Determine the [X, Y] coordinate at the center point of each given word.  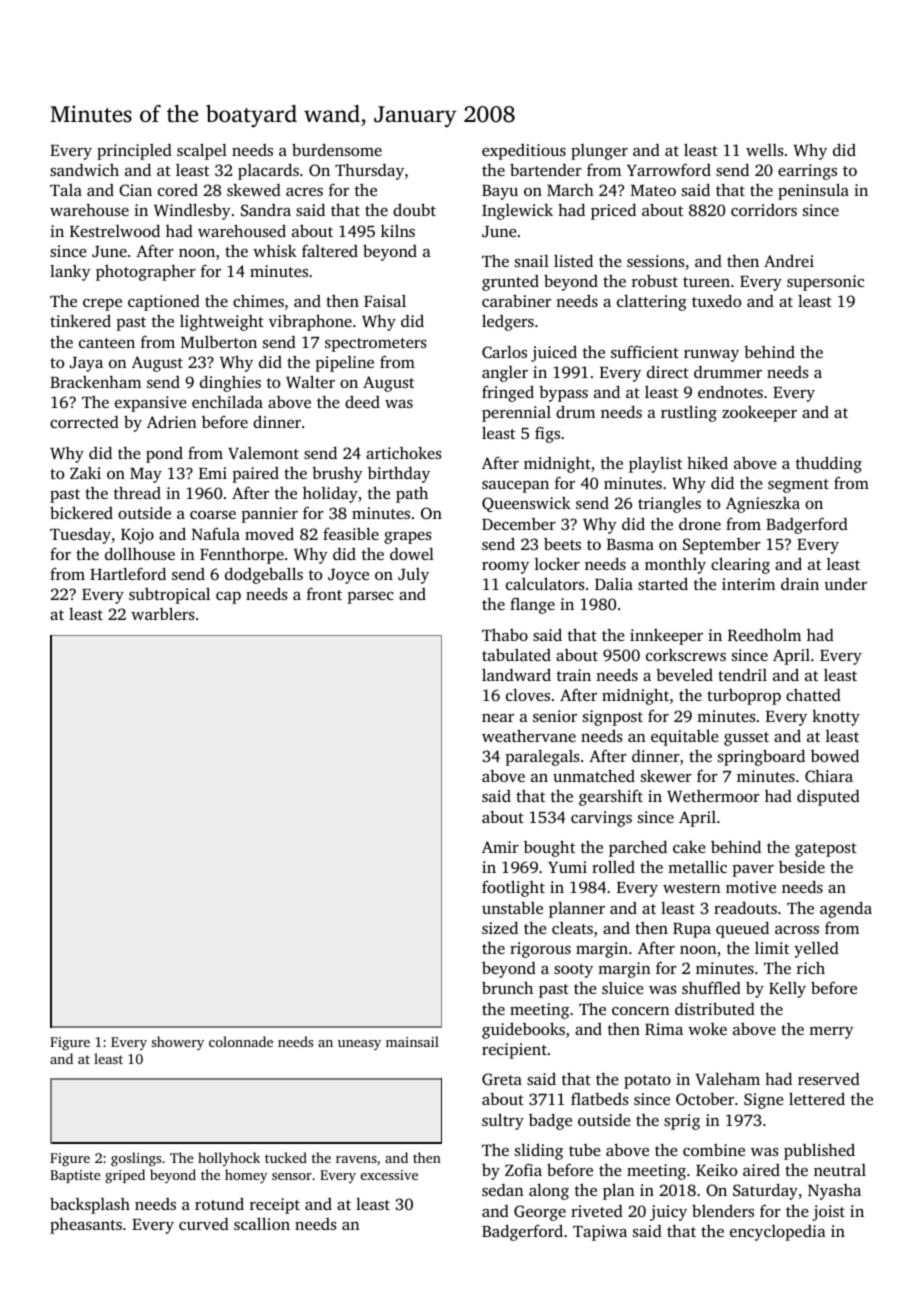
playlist [655, 464]
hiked [707, 462]
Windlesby [192, 211]
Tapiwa [600, 1233]
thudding [829, 464]
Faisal [385, 301]
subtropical [169, 595]
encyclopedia [778, 1233]
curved [204, 1224]
